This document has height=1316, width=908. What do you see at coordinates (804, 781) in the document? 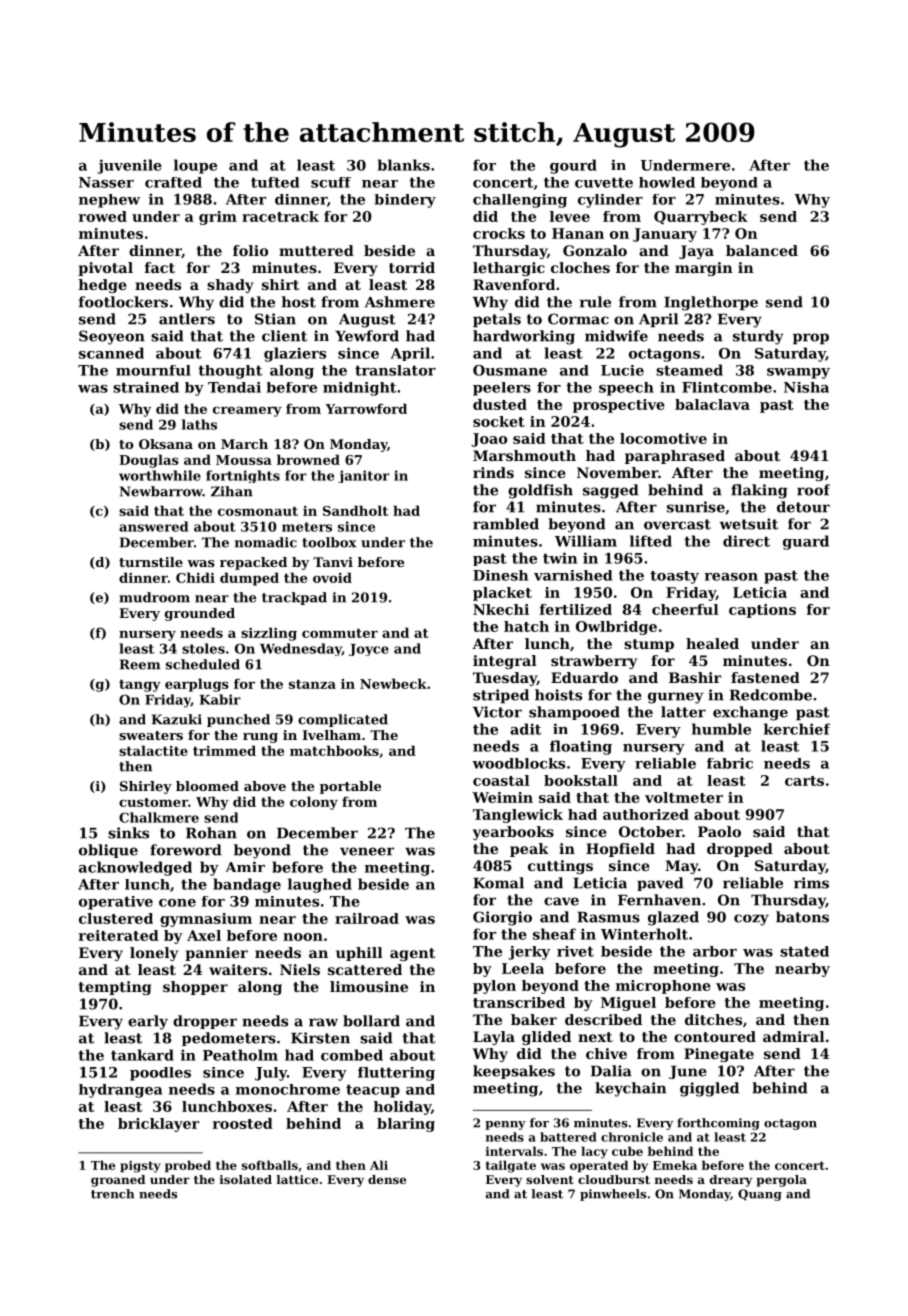
I see `carts` at bounding box center [804, 781].
